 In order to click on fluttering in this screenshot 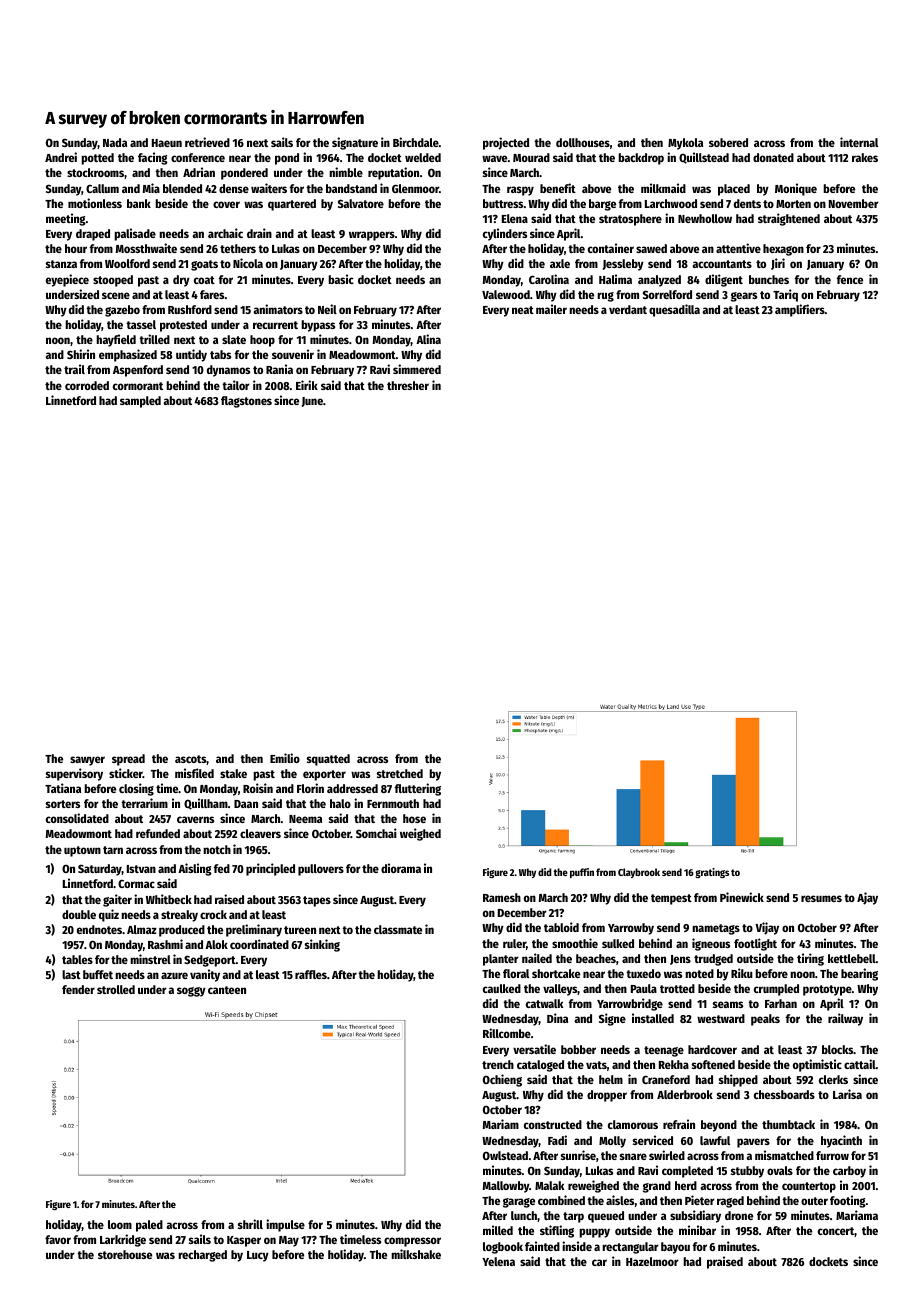, I will do `click(418, 789)`.
